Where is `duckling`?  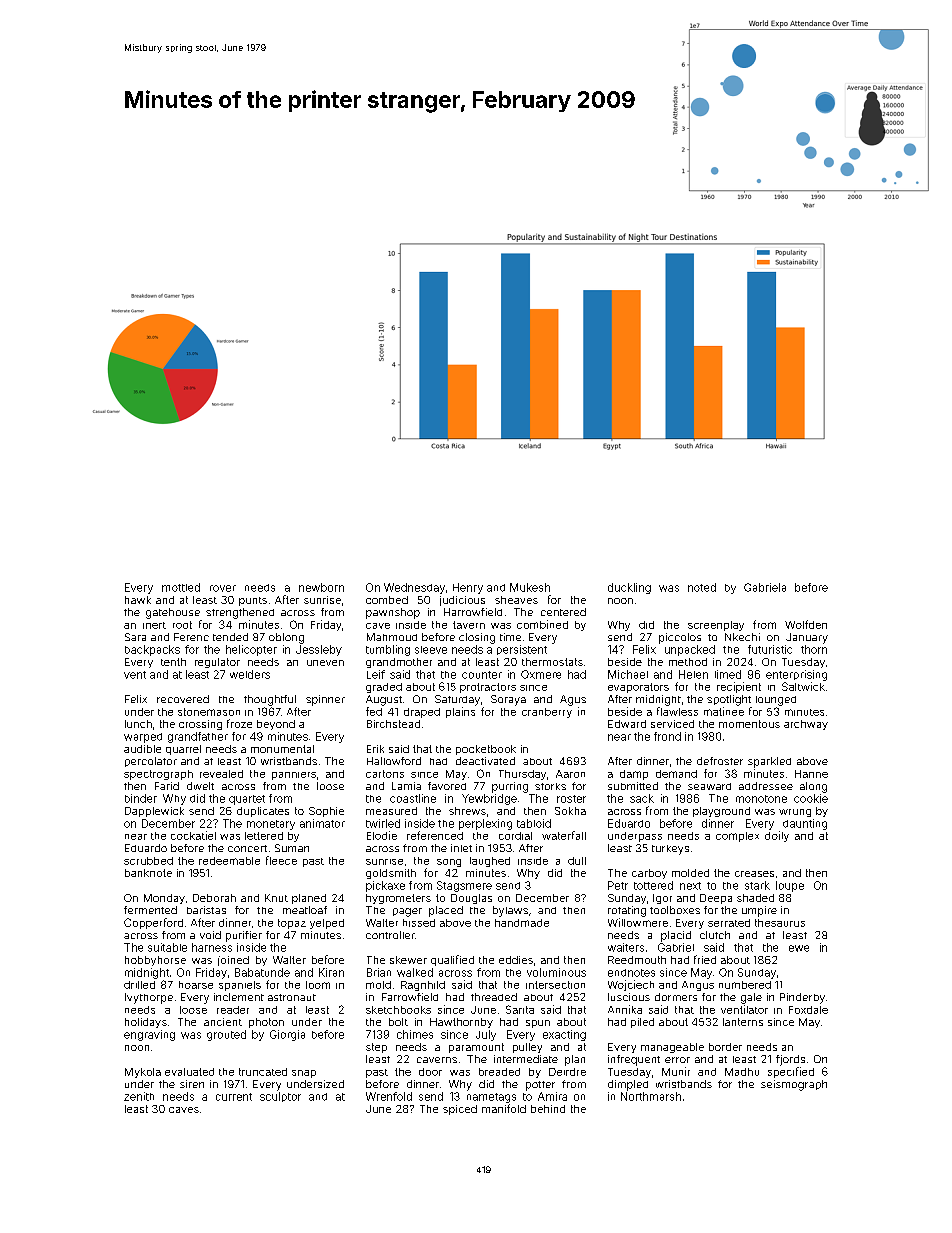 duckling is located at coordinates (629, 588).
